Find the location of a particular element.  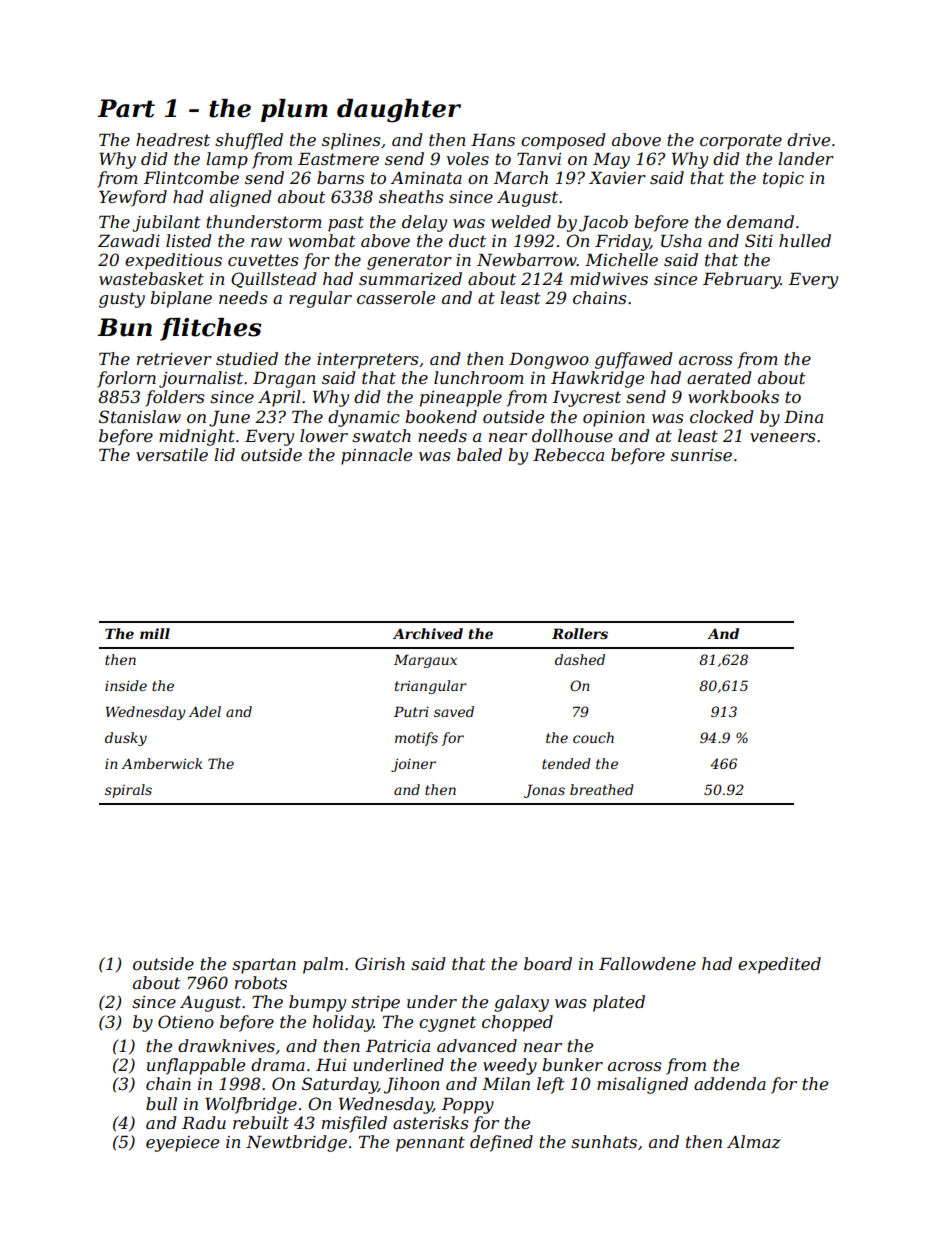

Flintcombe is located at coordinates (191, 177).
